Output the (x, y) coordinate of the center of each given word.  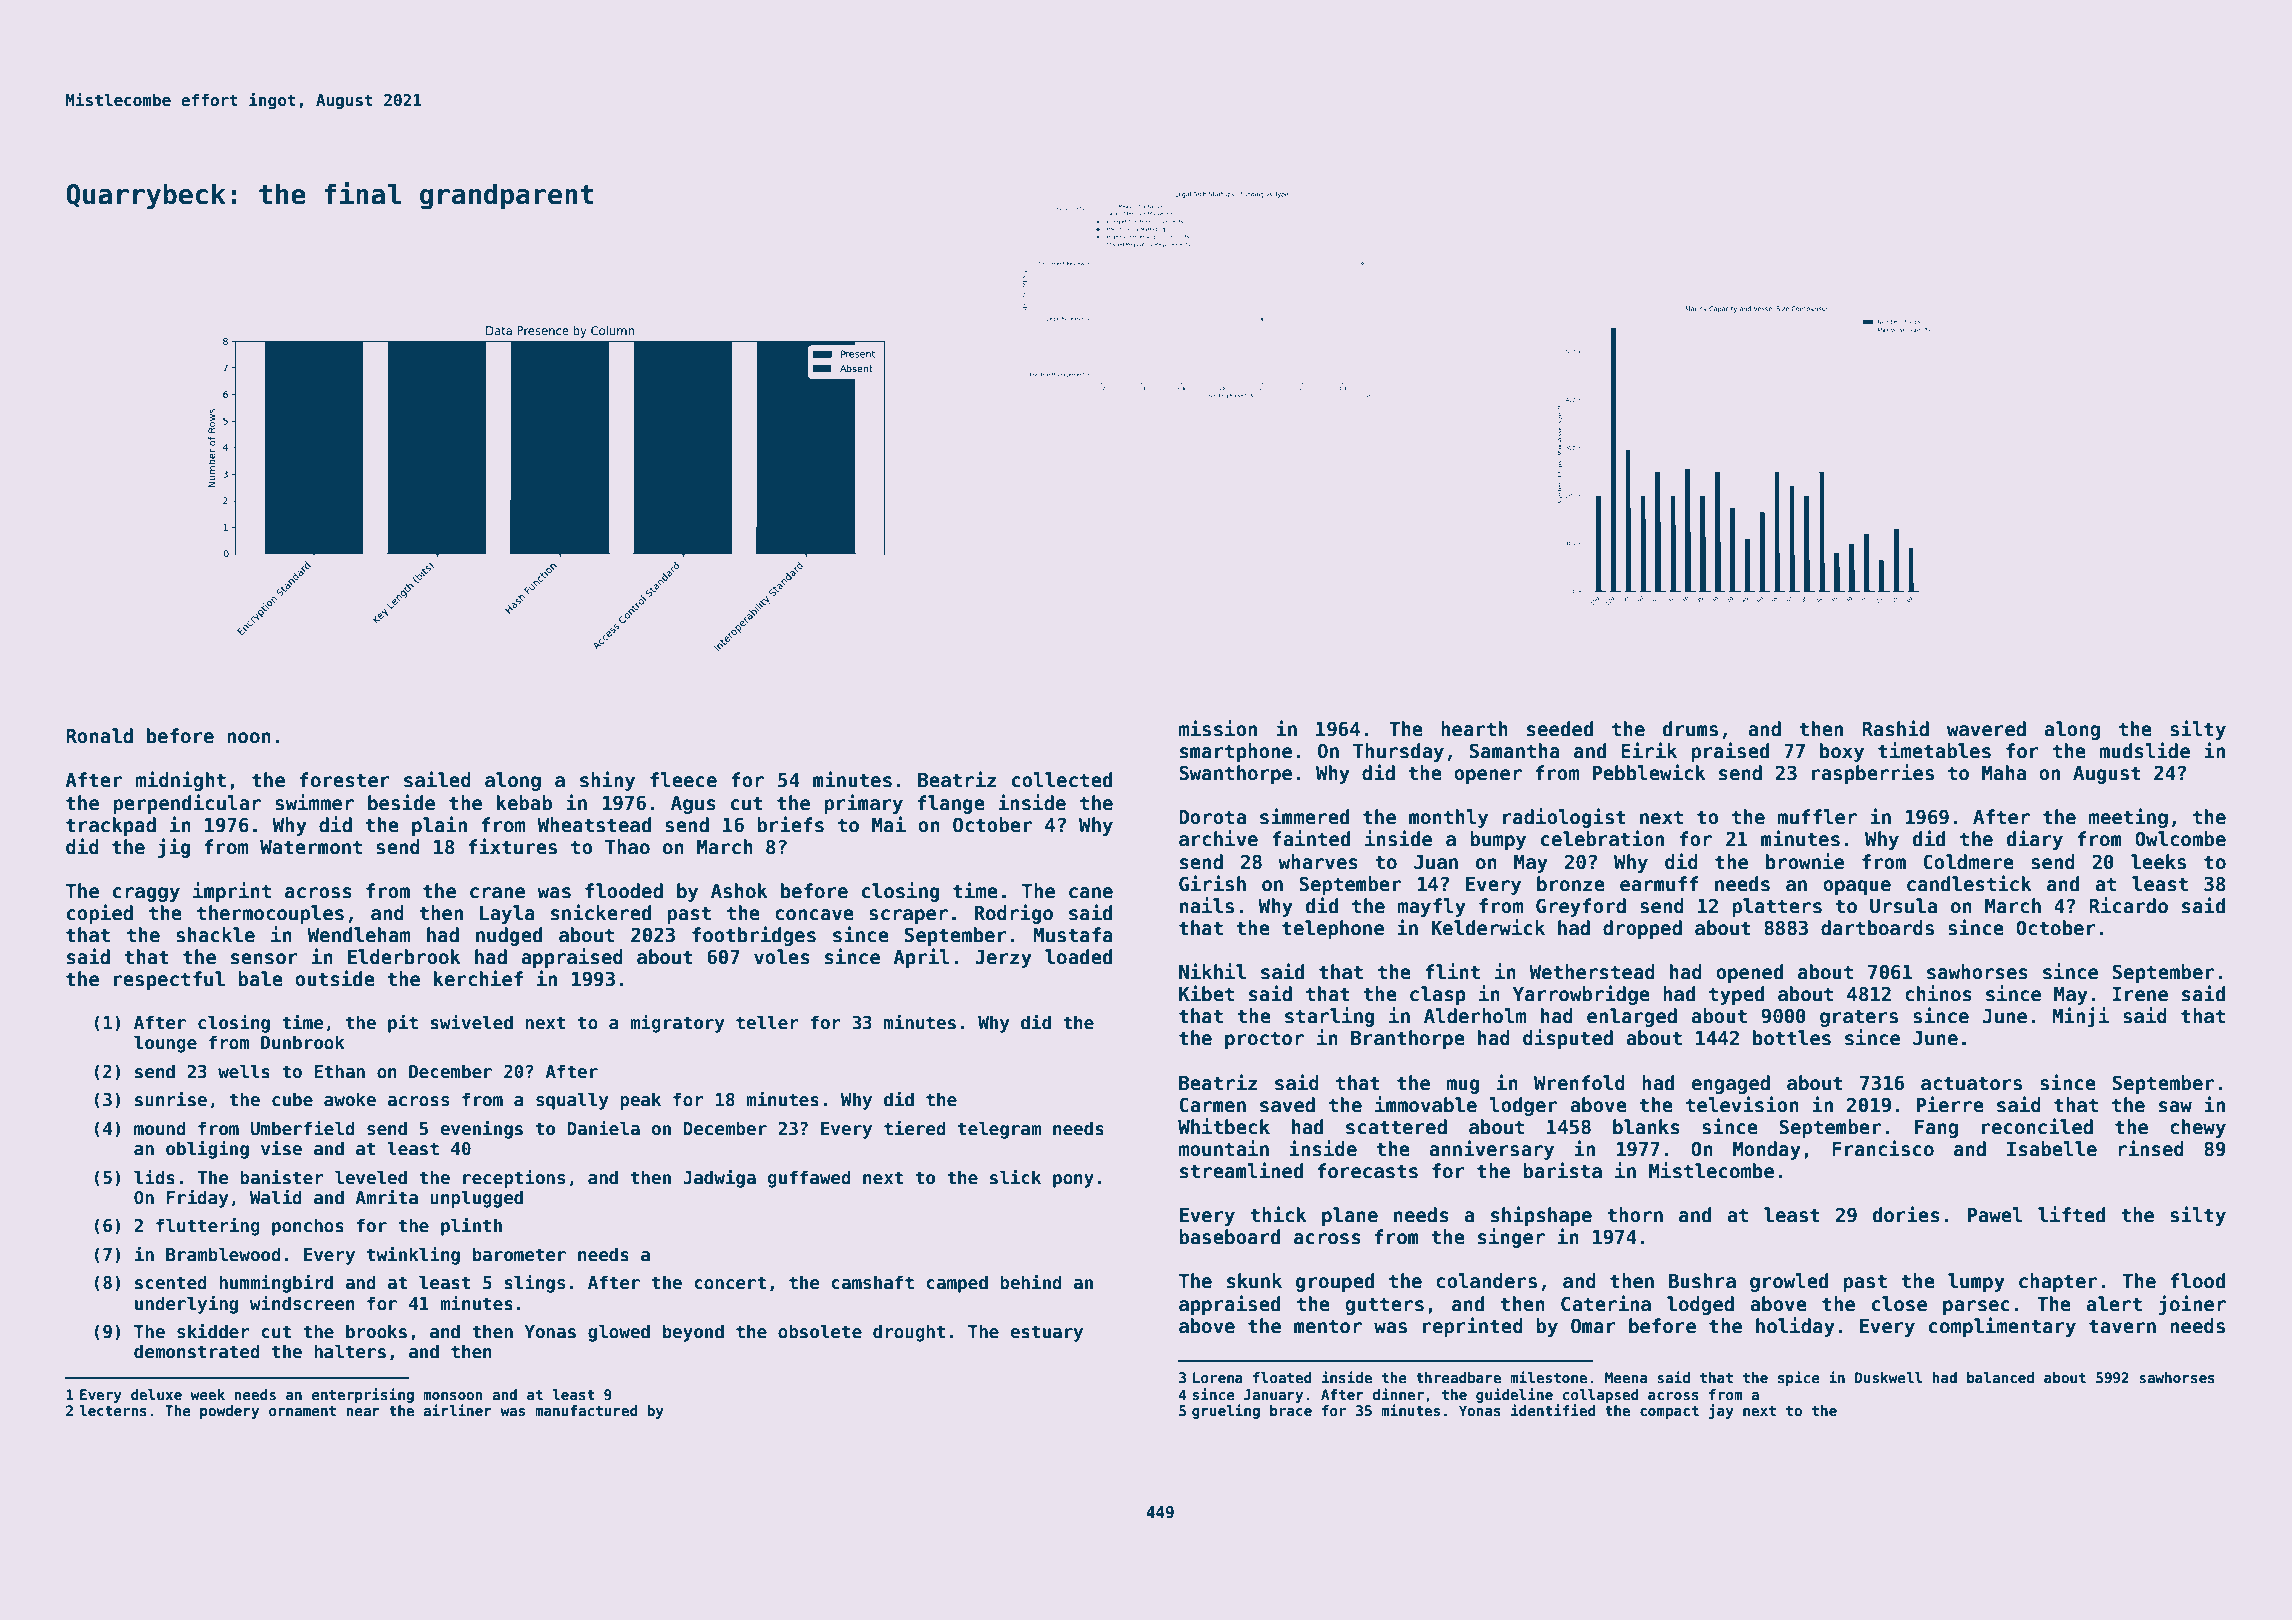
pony (1073, 1181)
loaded (1078, 957)
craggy (146, 894)
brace (1291, 1410)
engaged (1731, 1084)
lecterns (113, 1410)
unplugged (476, 1199)
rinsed (2151, 1148)
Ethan (339, 1071)
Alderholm (1475, 1016)
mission (1218, 728)
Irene (2140, 994)
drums (1690, 729)
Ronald (99, 736)
